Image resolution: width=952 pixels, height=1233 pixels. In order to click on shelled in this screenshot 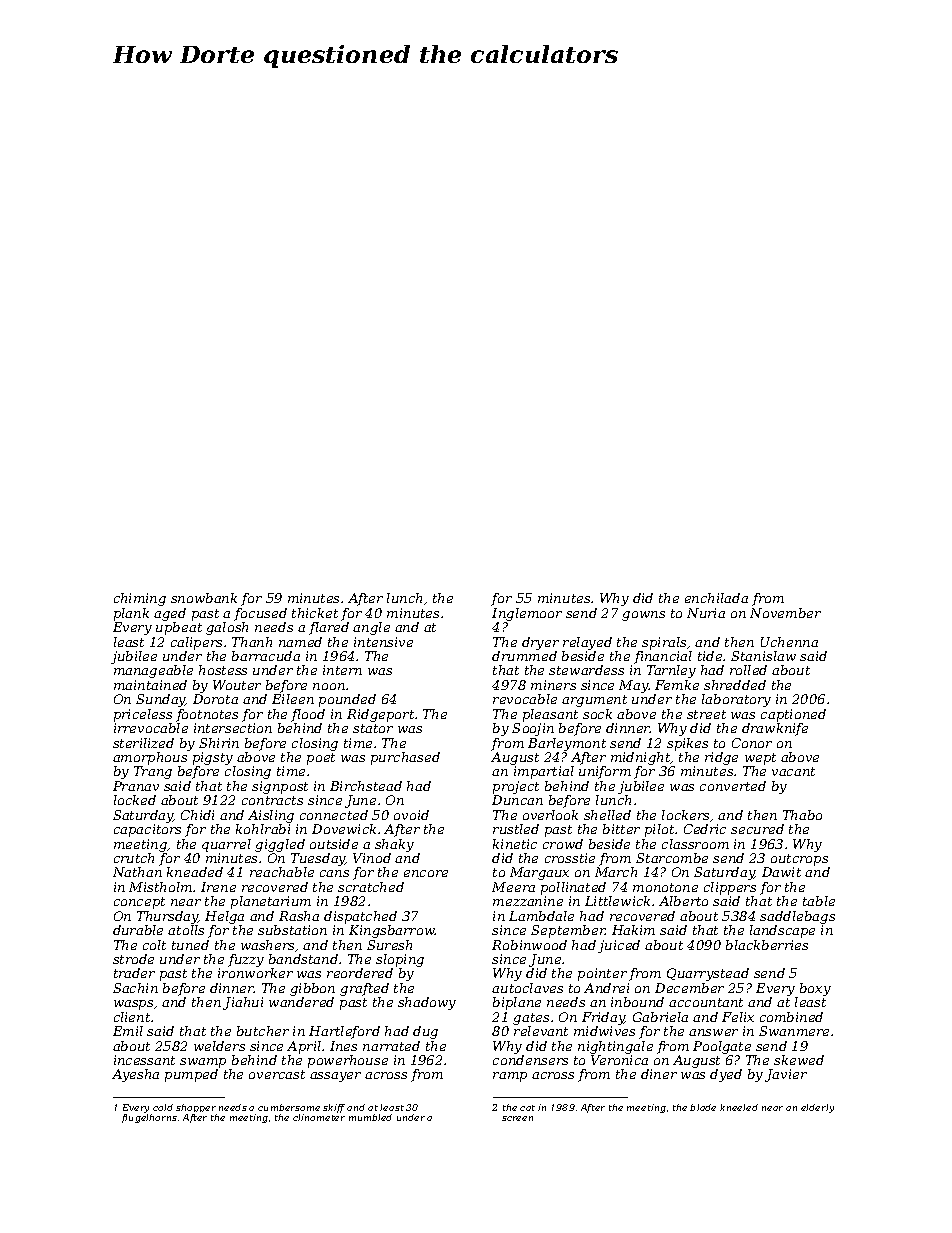, I will do `click(607, 815)`.
